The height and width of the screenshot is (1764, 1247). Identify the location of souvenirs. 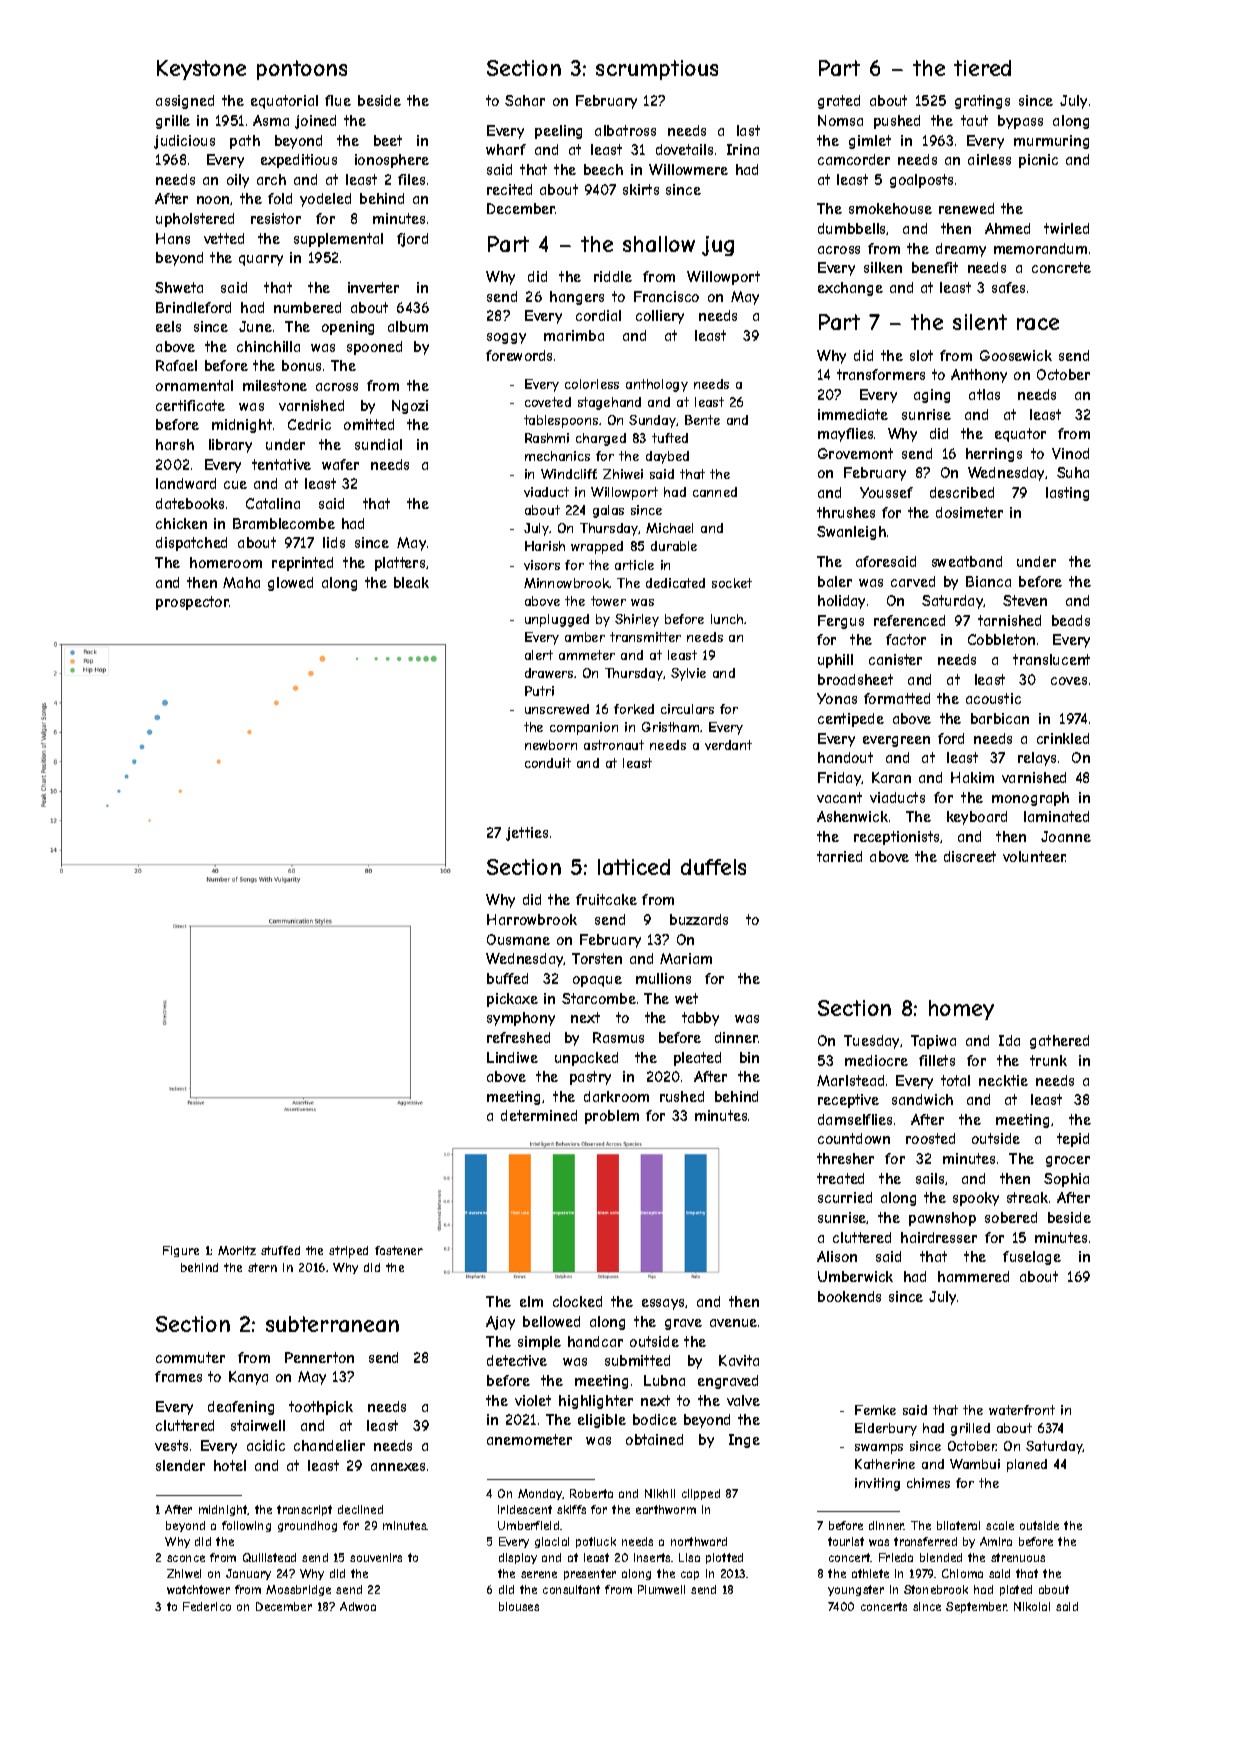
(376, 1557).
